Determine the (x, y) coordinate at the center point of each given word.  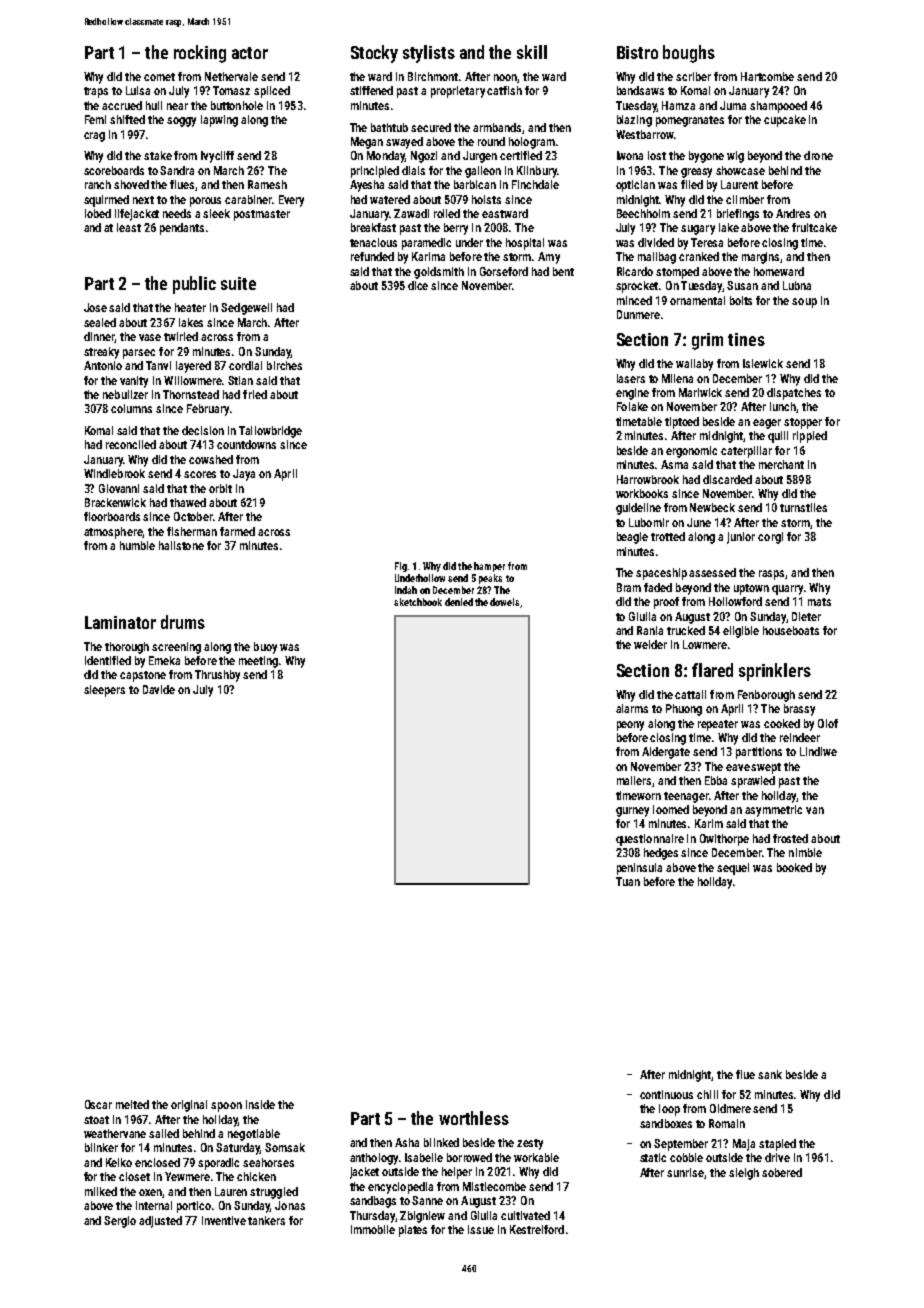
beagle (632, 538)
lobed (98, 213)
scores (200, 474)
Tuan (628, 881)
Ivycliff (217, 157)
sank (770, 1074)
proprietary (458, 92)
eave (738, 767)
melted (132, 1104)
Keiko (119, 1162)
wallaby (694, 365)
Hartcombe (767, 76)
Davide (159, 689)
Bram (629, 587)
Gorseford (504, 271)
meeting (258, 662)
